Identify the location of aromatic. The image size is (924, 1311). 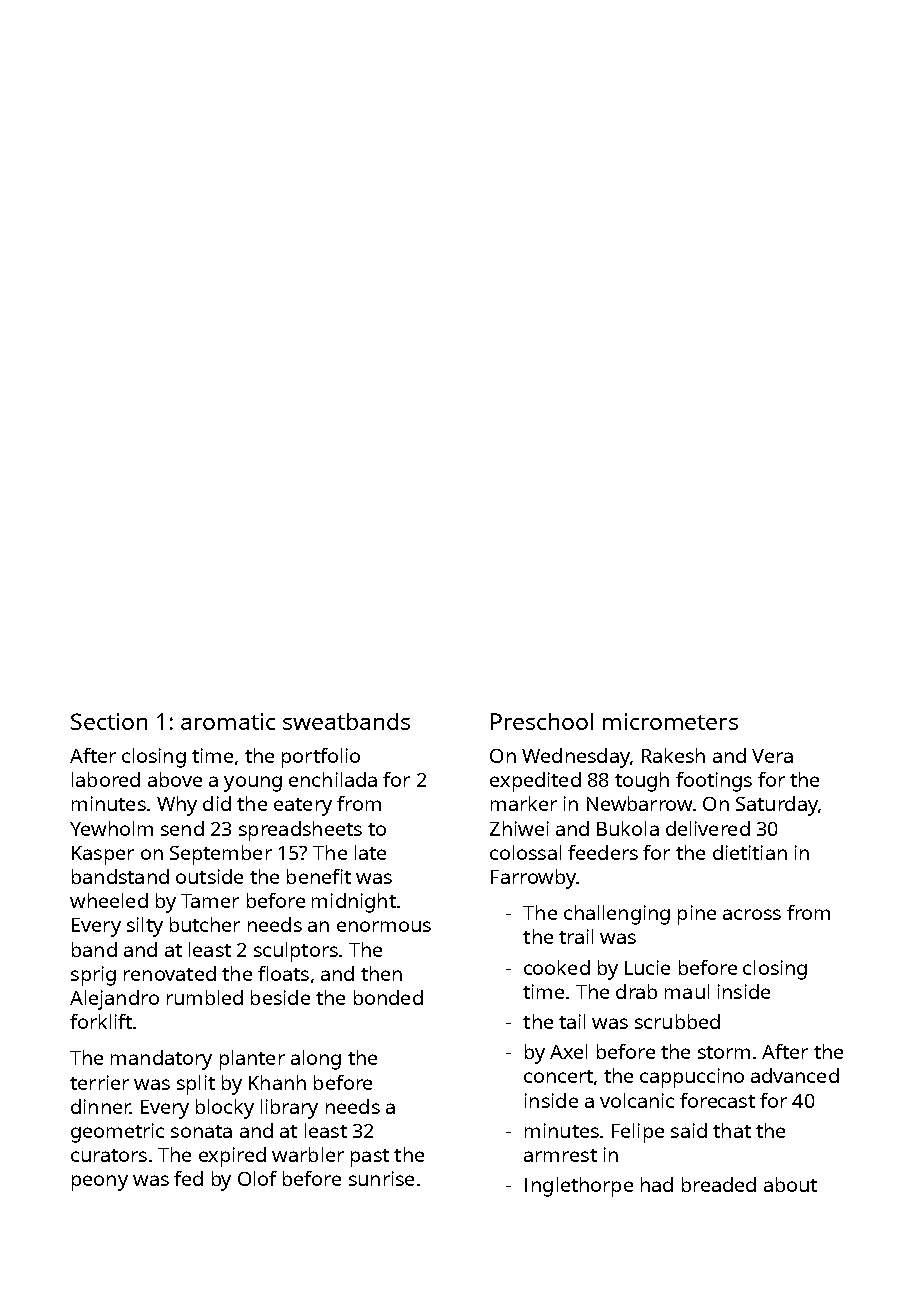
(228, 721).
